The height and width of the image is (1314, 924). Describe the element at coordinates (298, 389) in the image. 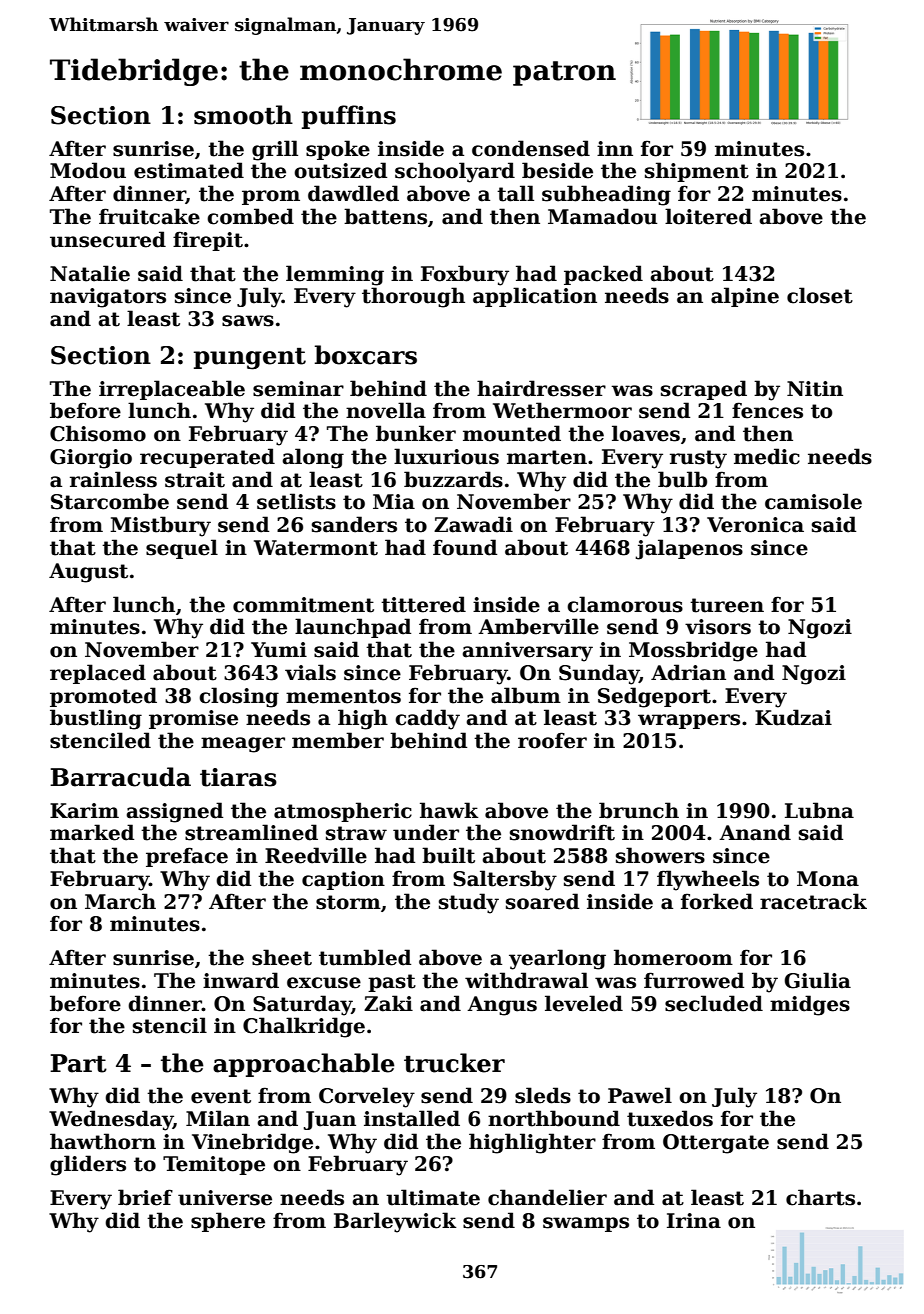

I see `seminar` at that location.
